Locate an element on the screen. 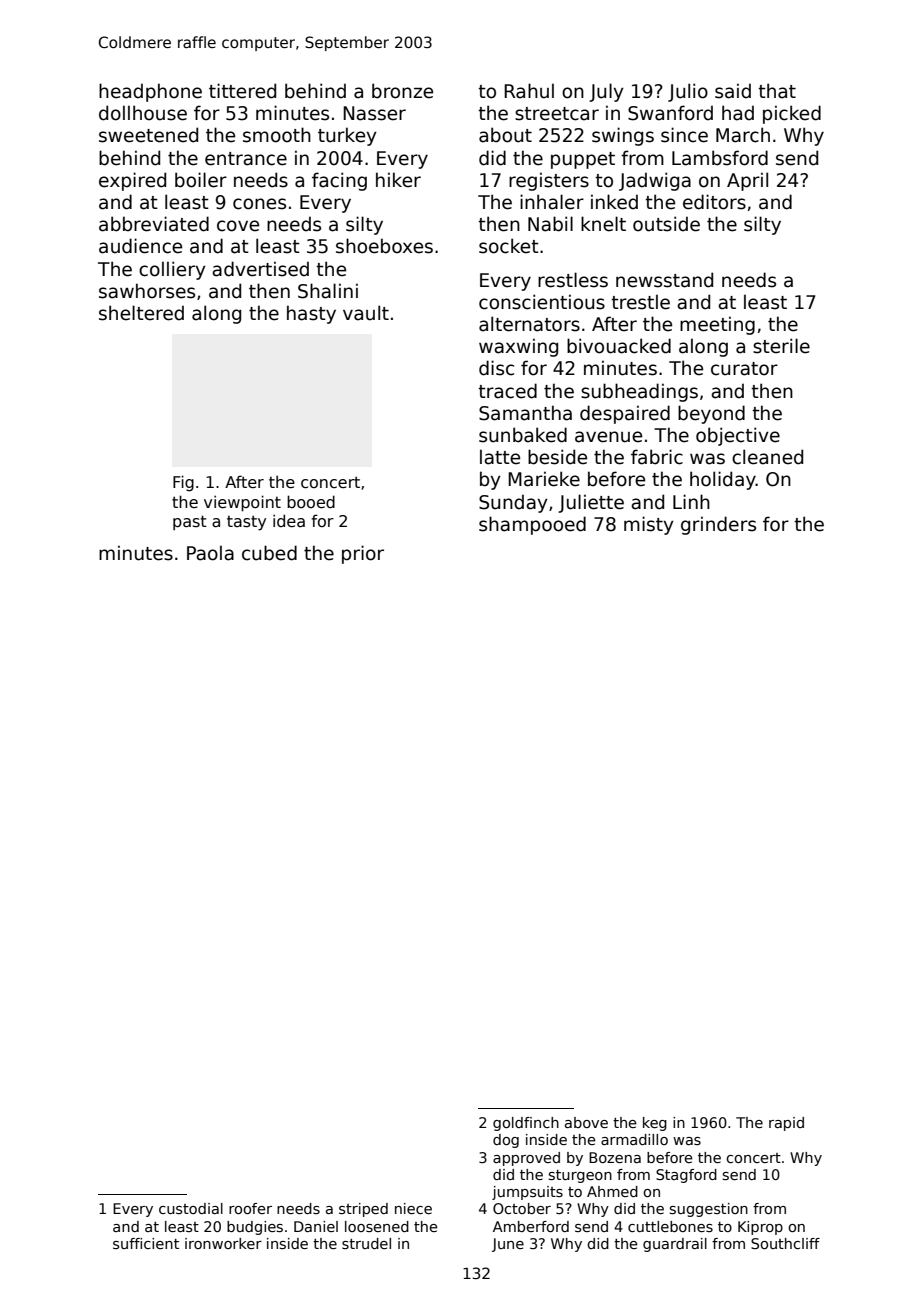 The height and width of the screenshot is (1308, 924). dog is located at coordinates (506, 1141).
